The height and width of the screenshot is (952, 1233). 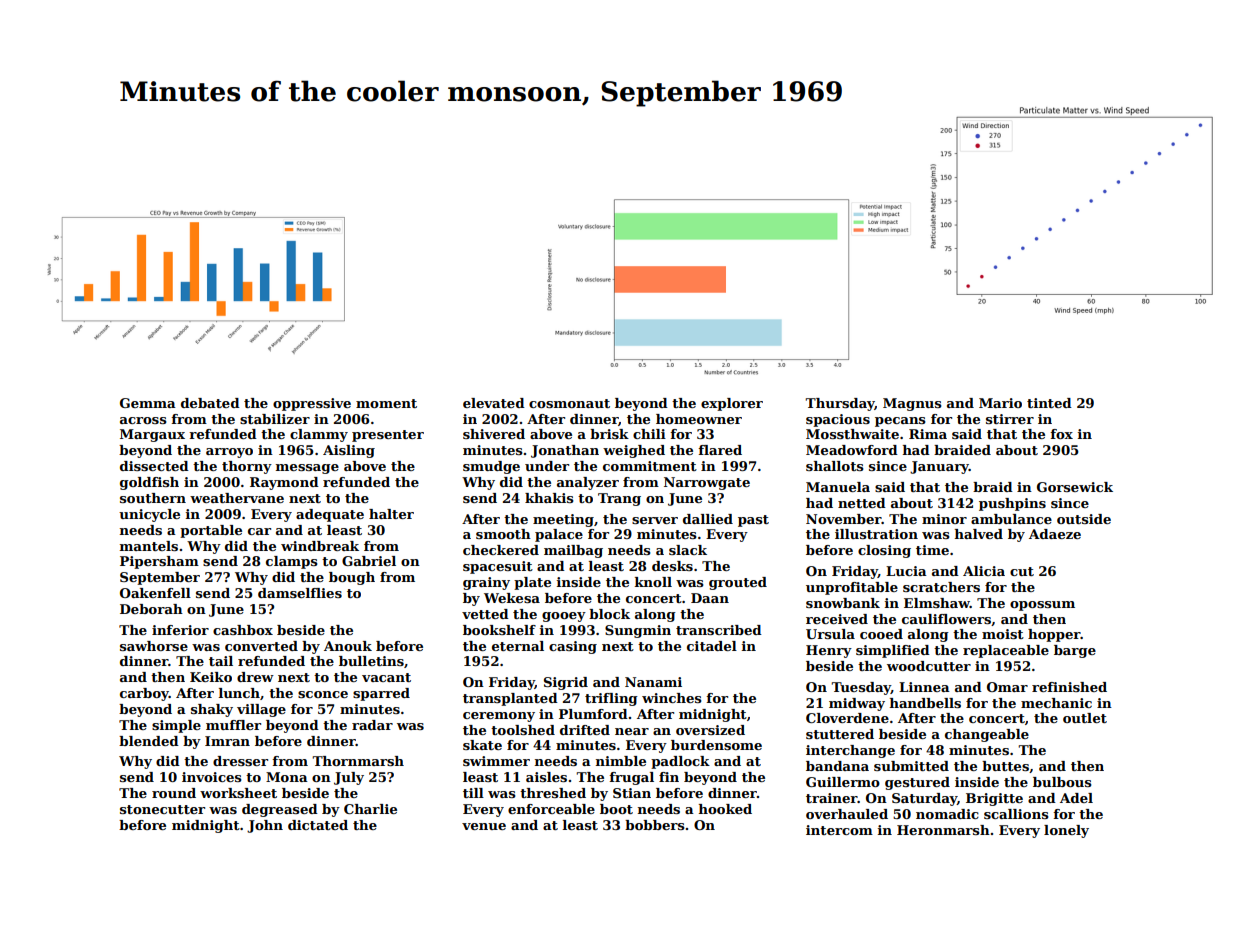 I want to click on Margaux, so click(x=152, y=435).
